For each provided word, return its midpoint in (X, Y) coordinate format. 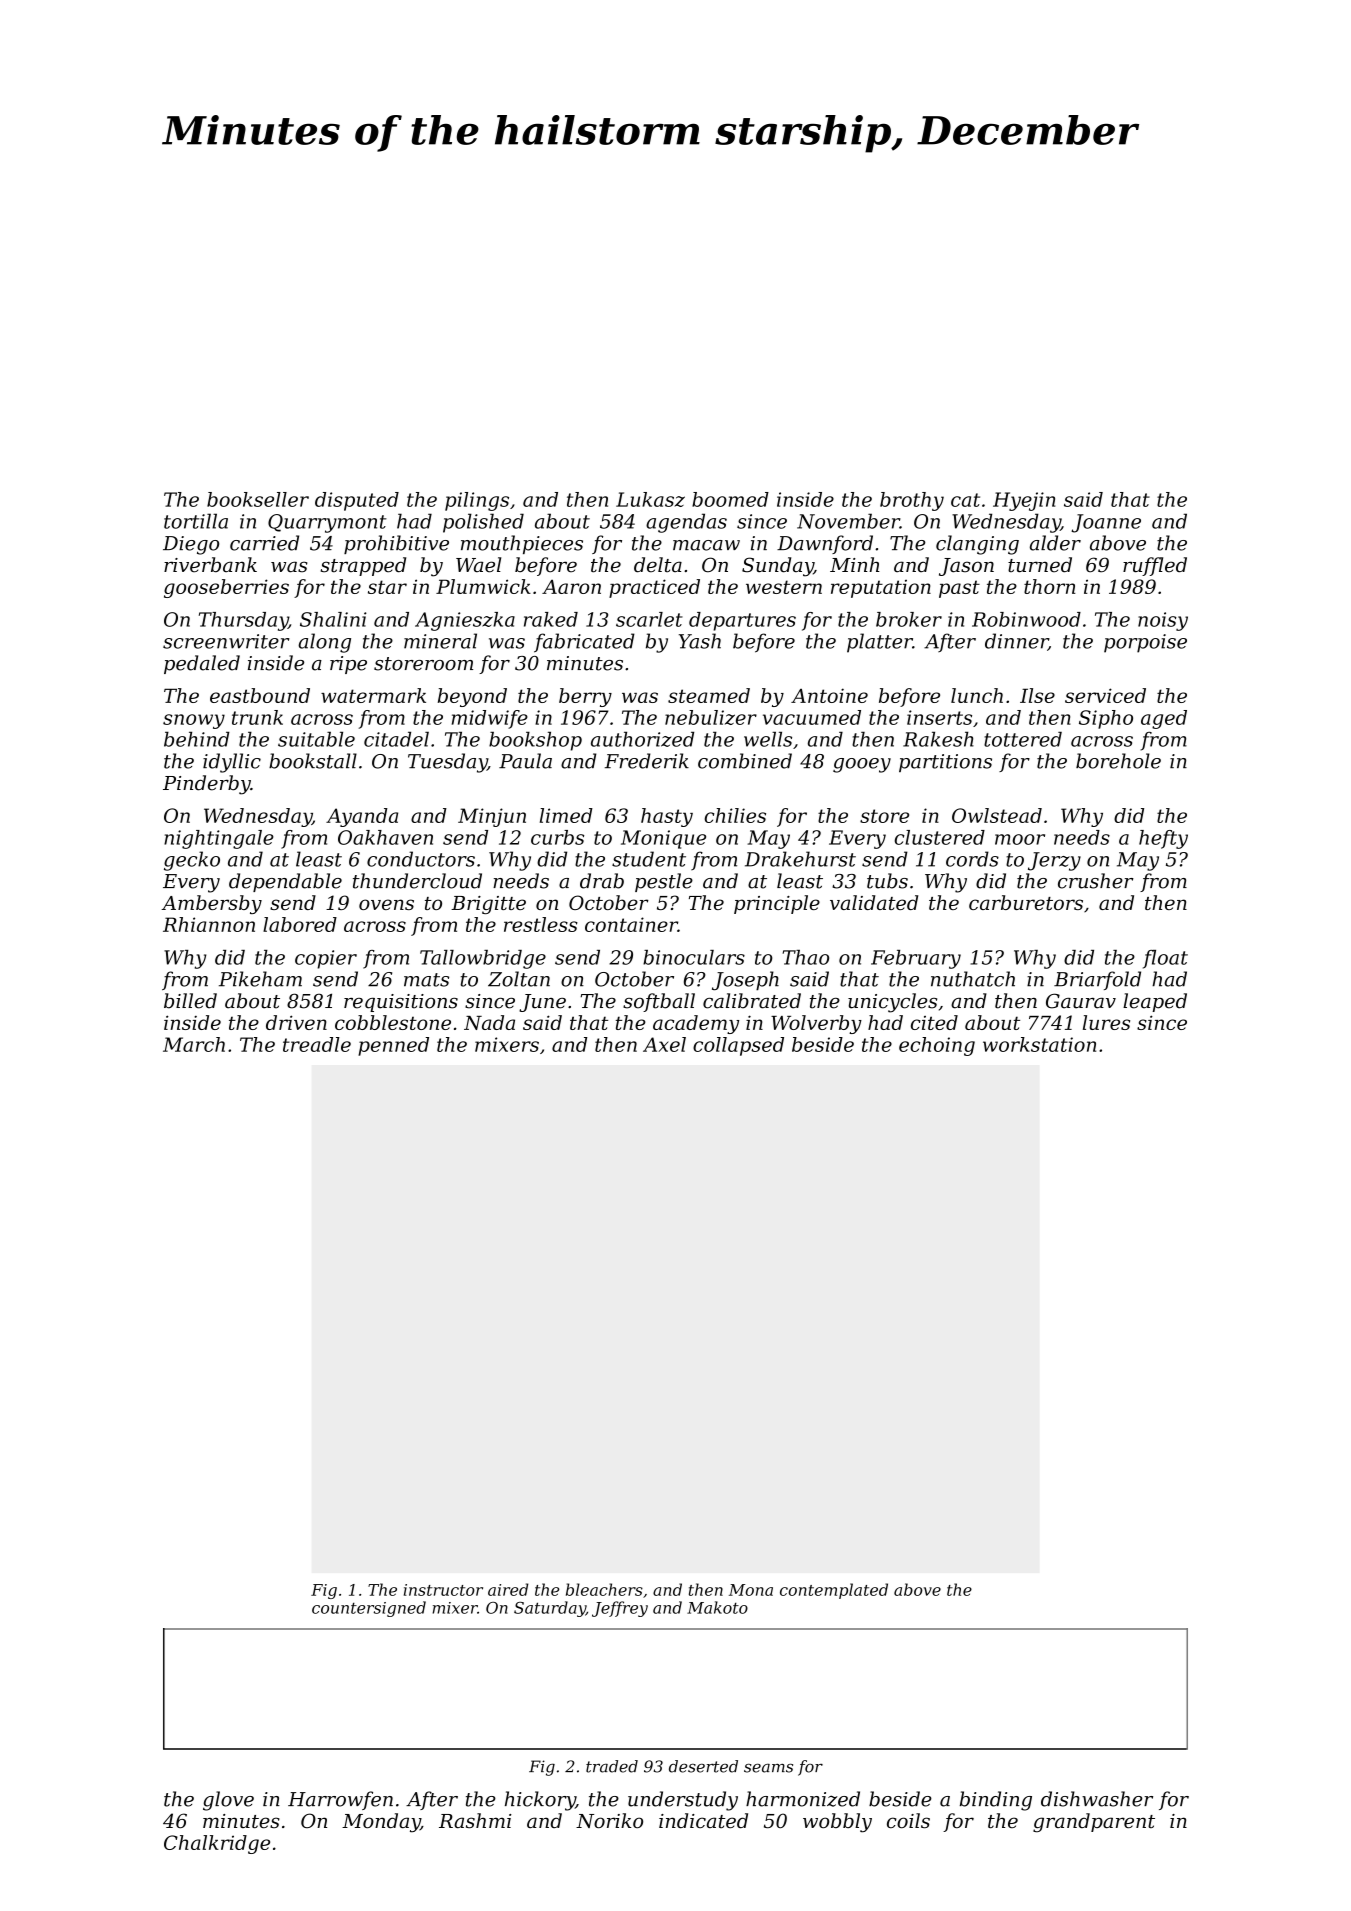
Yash (700, 641)
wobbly (837, 1823)
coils (908, 1821)
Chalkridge (217, 1844)
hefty (1163, 839)
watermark (373, 695)
